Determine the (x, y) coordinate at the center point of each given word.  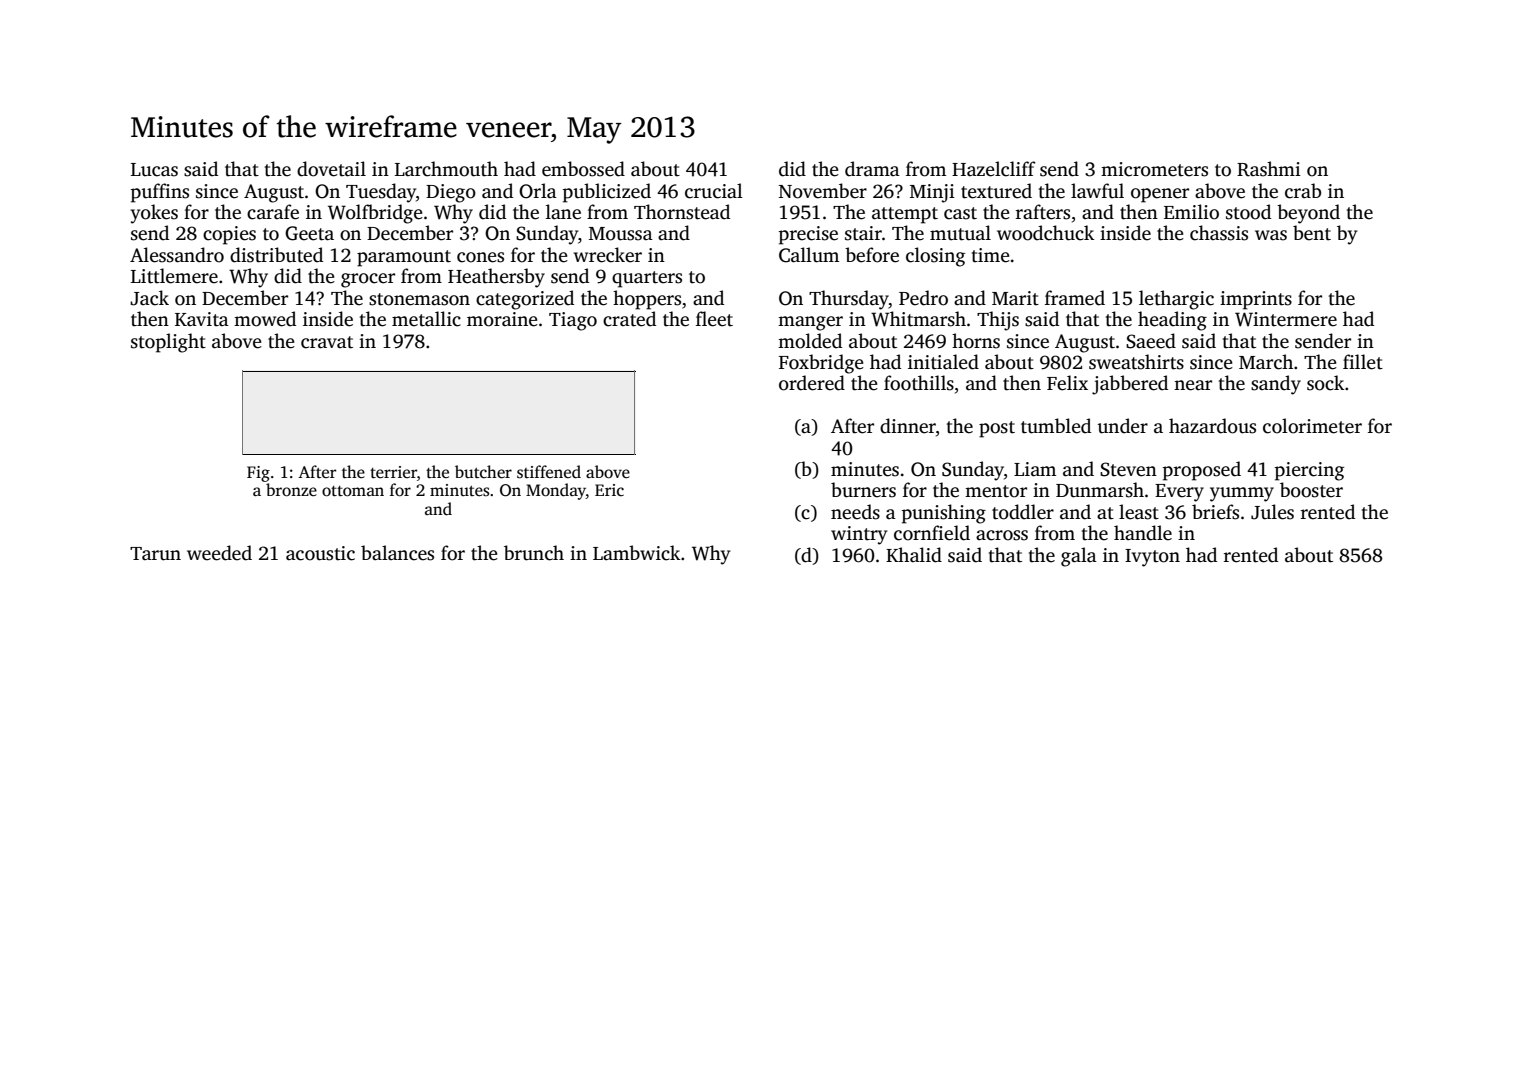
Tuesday (381, 193)
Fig (258, 474)
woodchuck (1045, 233)
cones (480, 257)
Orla (538, 191)
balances (397, 553)
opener (1160, 195)
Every (1179, 493)
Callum (809, 255)
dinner (908, 426)
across (1002, 535)
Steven (1128, 469)
